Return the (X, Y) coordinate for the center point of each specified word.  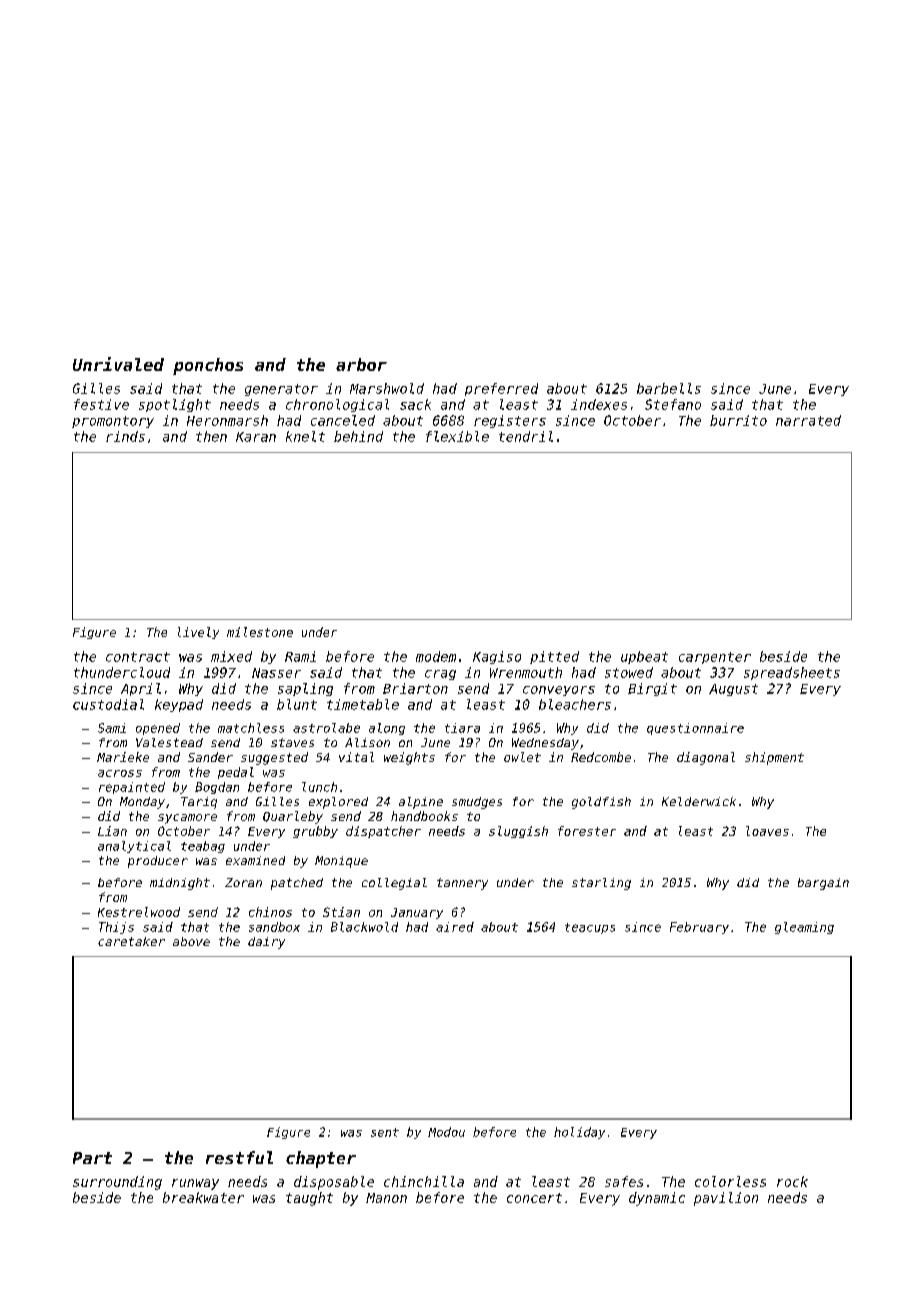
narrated (808, 420)
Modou (446, 1132)
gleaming (804, 928)
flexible (457, 436)
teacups (590, 928)
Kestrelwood (139, 912)
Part (92, 1158)
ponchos (208, 366)
